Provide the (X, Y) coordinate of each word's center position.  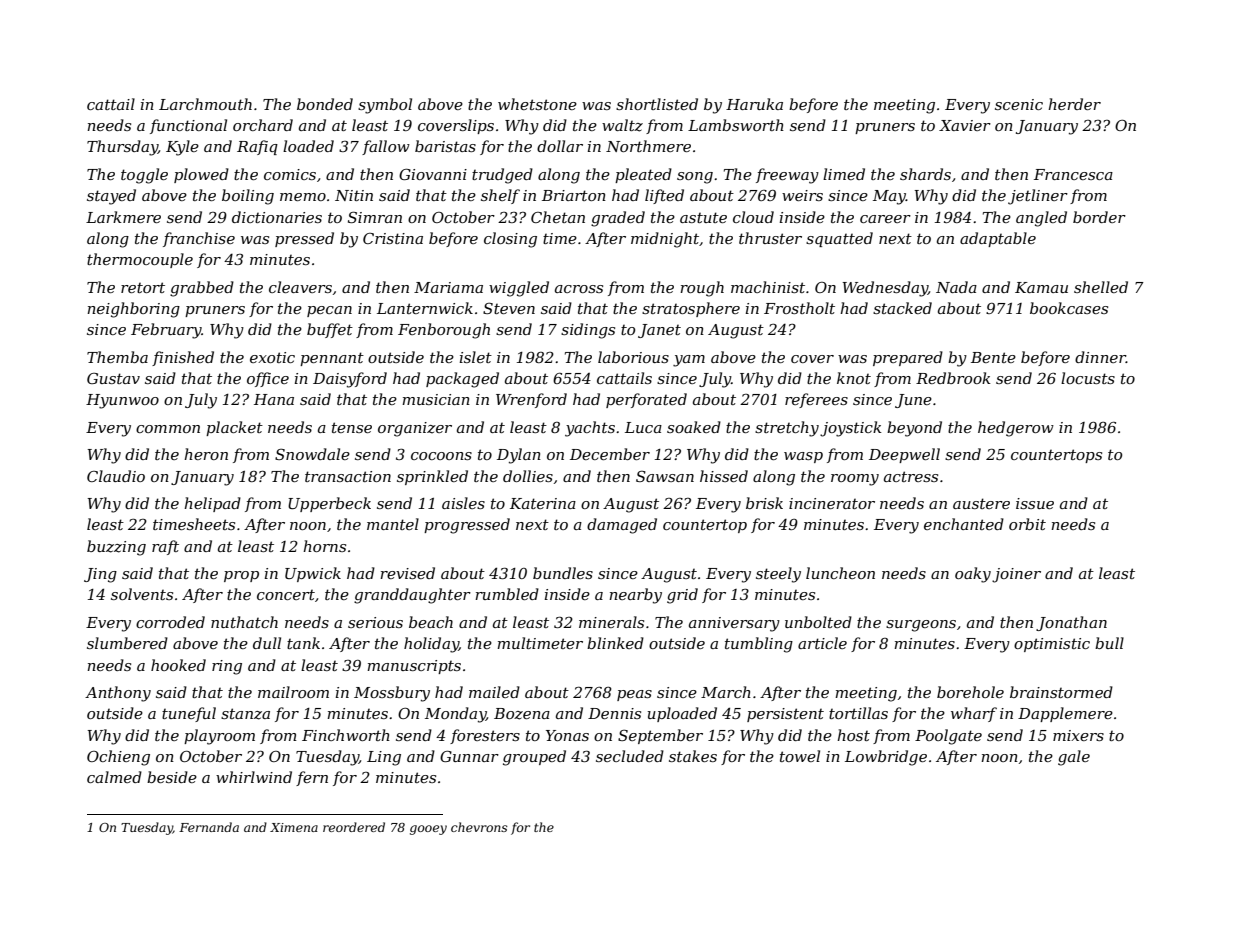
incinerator (832, 503)
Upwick (313, 574)
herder (1074, 104)
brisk (764, 503)
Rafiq (257, 147)
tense (352, 427)
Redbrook (953, 378)
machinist (768, 287)
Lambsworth (736, 125)
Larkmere (123, 217)
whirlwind (254, 777)
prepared (908, 358)
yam (689, 361)
